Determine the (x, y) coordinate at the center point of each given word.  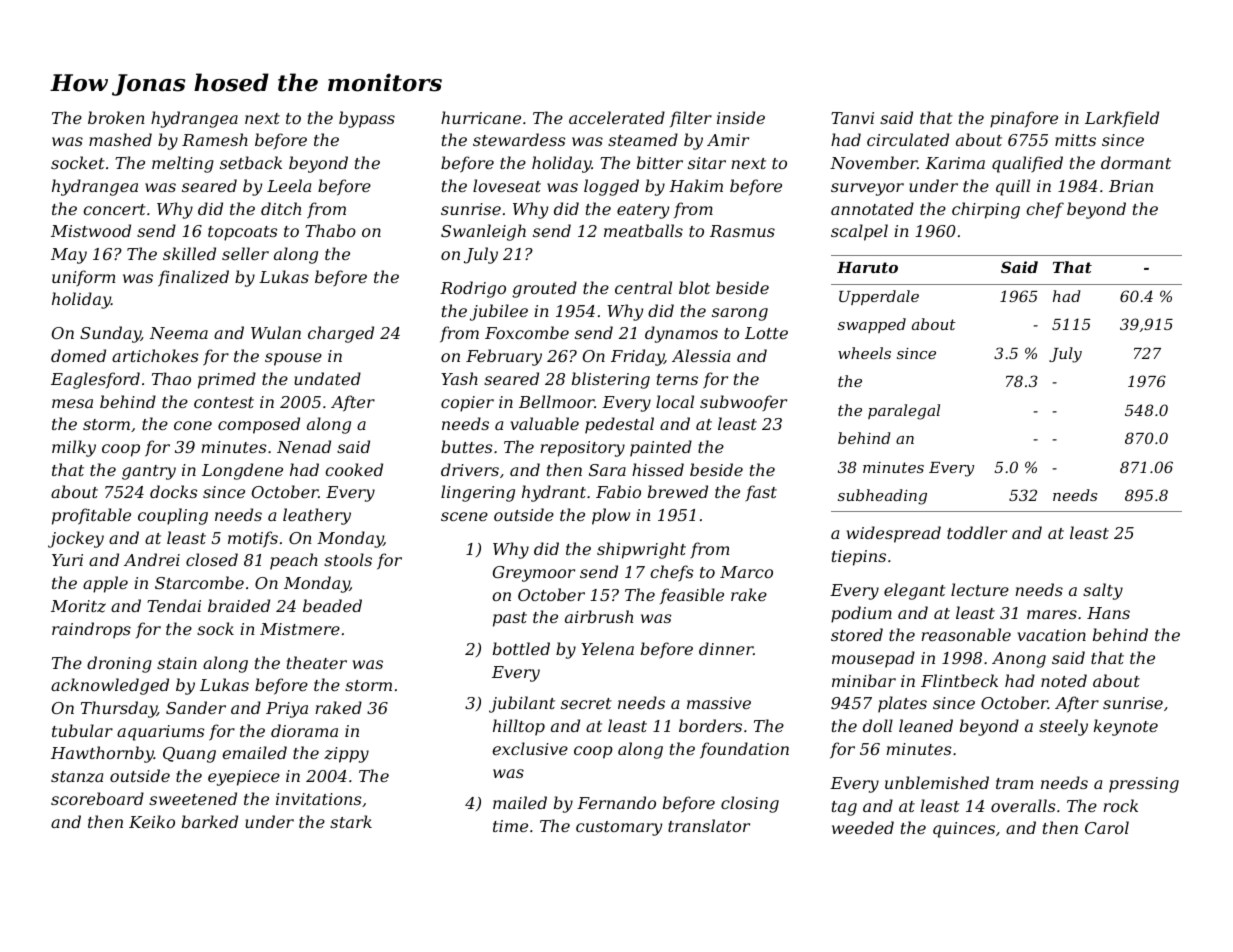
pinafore (1024, 119)
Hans (1108, 613)
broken (116, 117)
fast (761, 493)
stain (177, 663)
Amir (728, 140)
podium (861, 614)
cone (193, 425)
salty (1103, 591)
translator (709, 825)
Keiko (152, 821)
